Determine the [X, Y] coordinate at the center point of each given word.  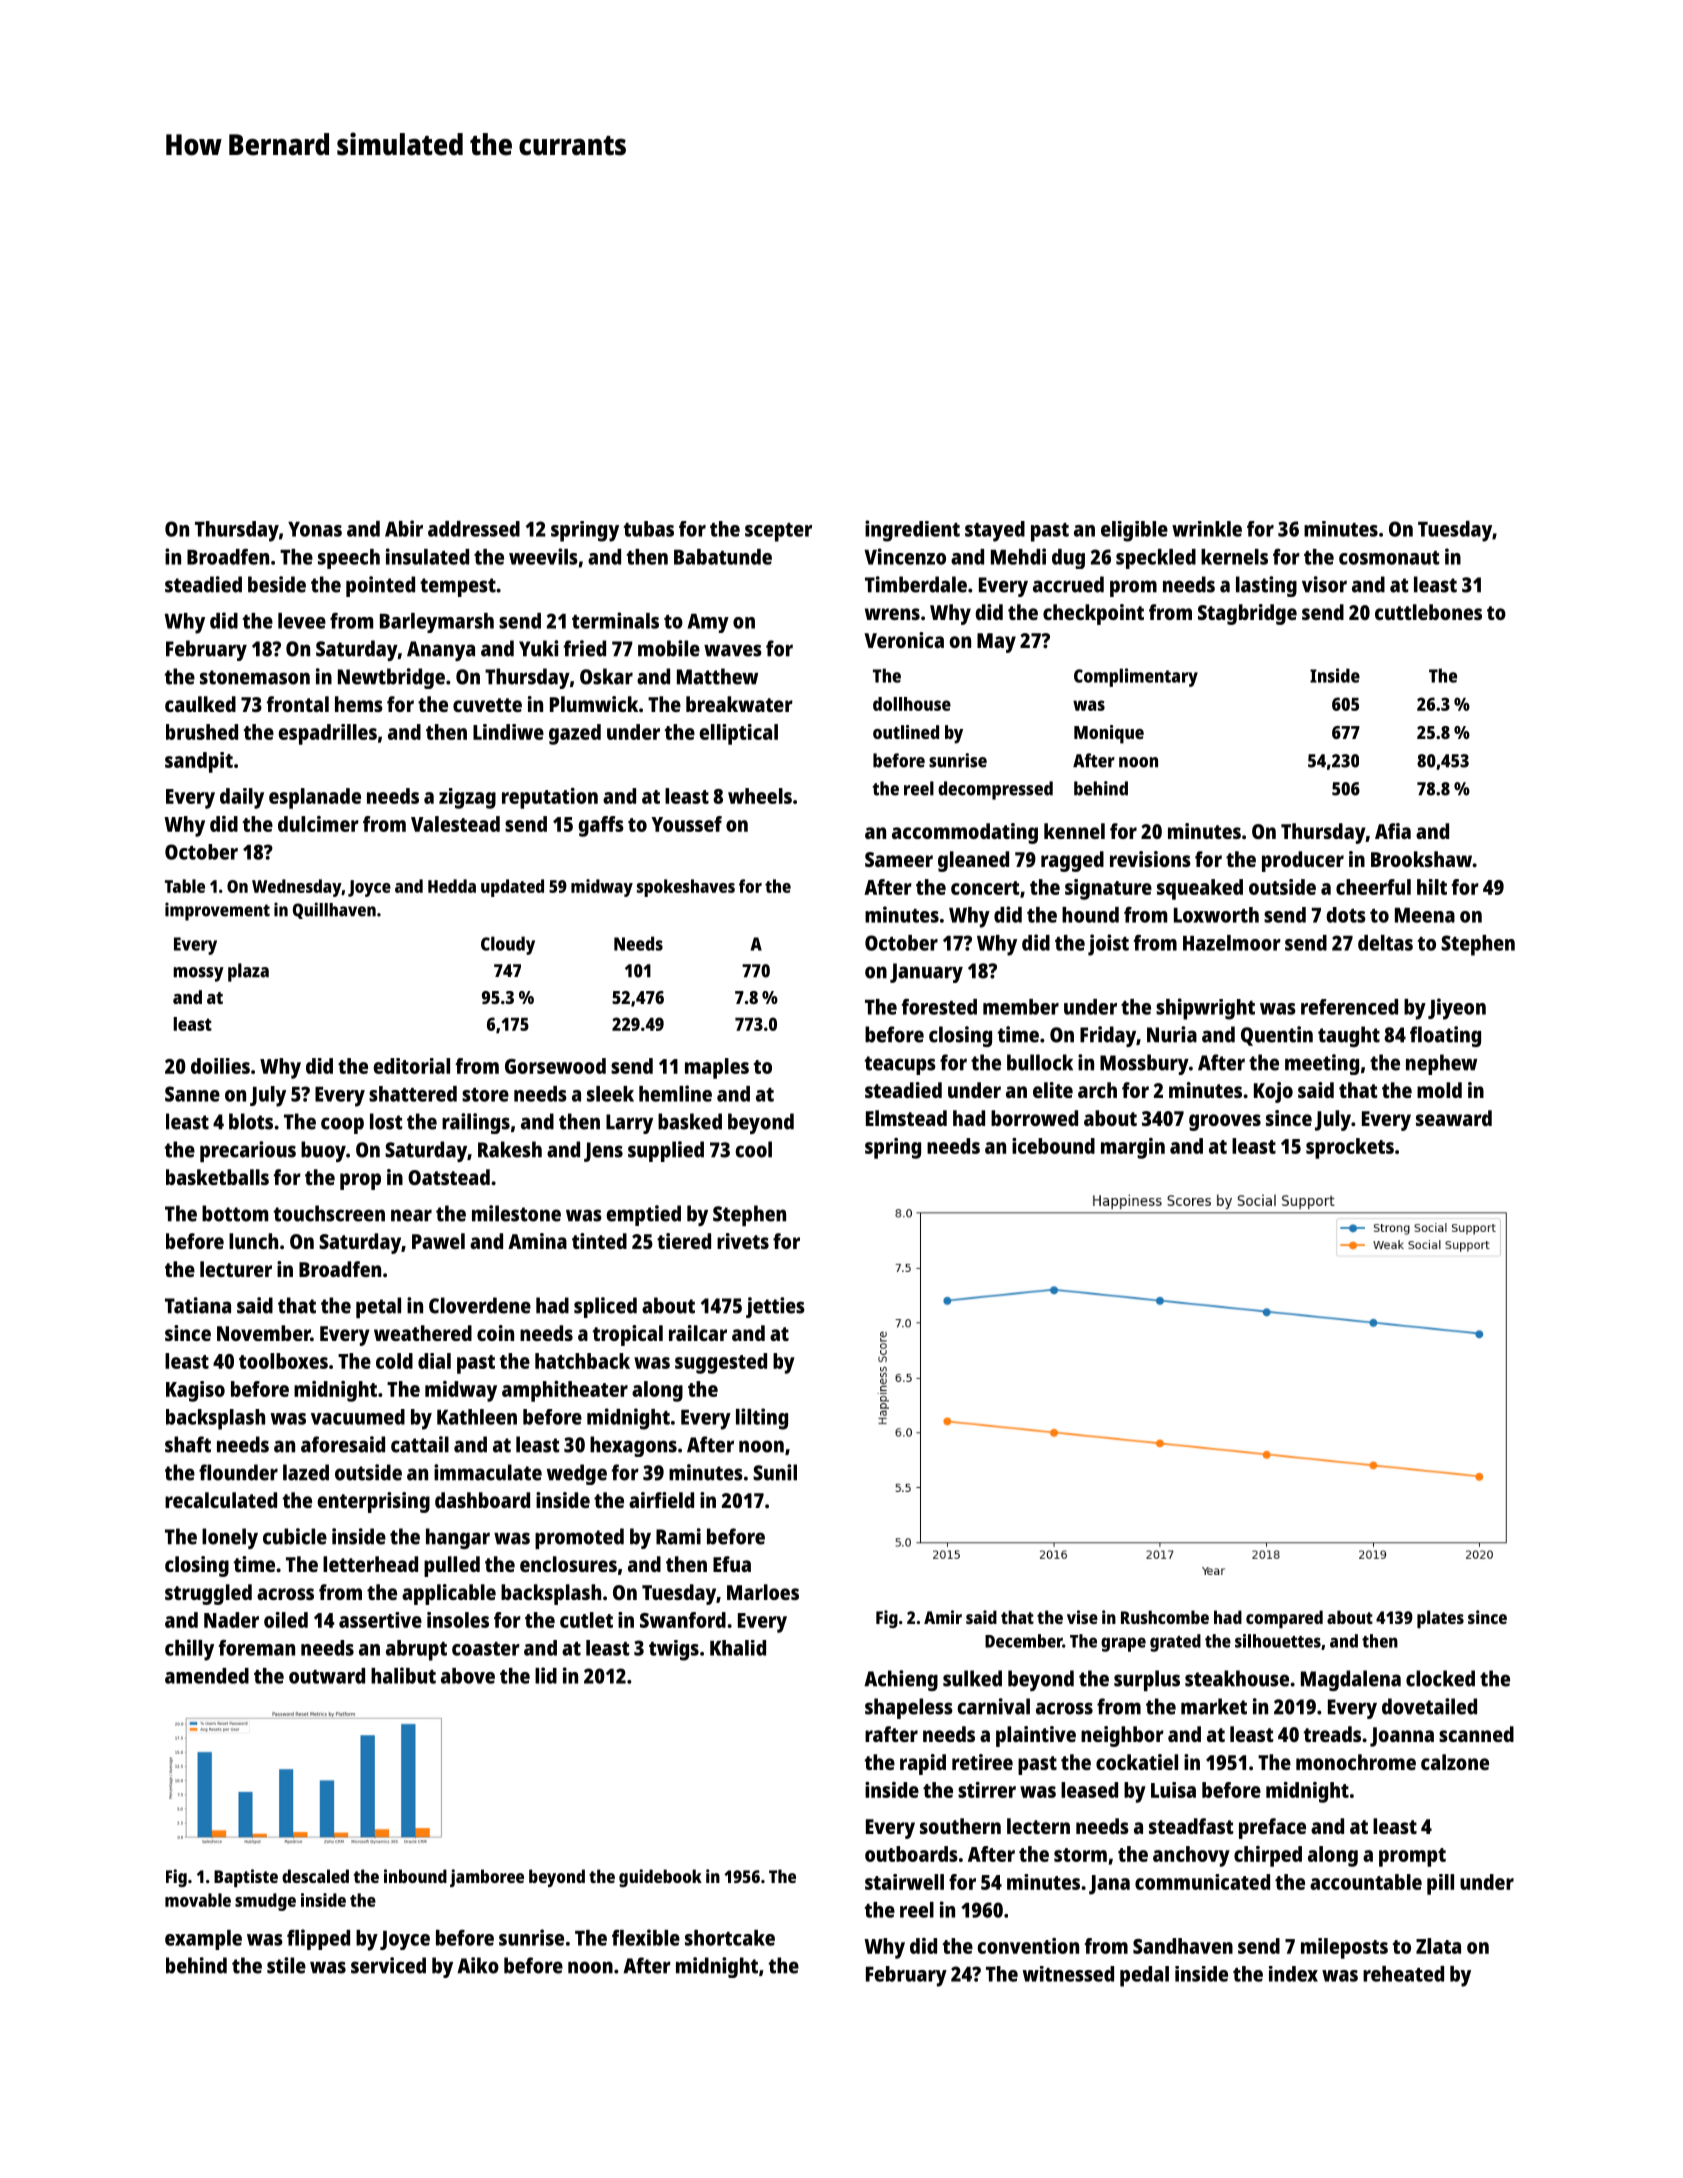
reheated [1403, 1974]
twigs [674, 1650]
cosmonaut [1389, 558]
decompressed [995, 790]
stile [286, 1965]
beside [277, 584]
